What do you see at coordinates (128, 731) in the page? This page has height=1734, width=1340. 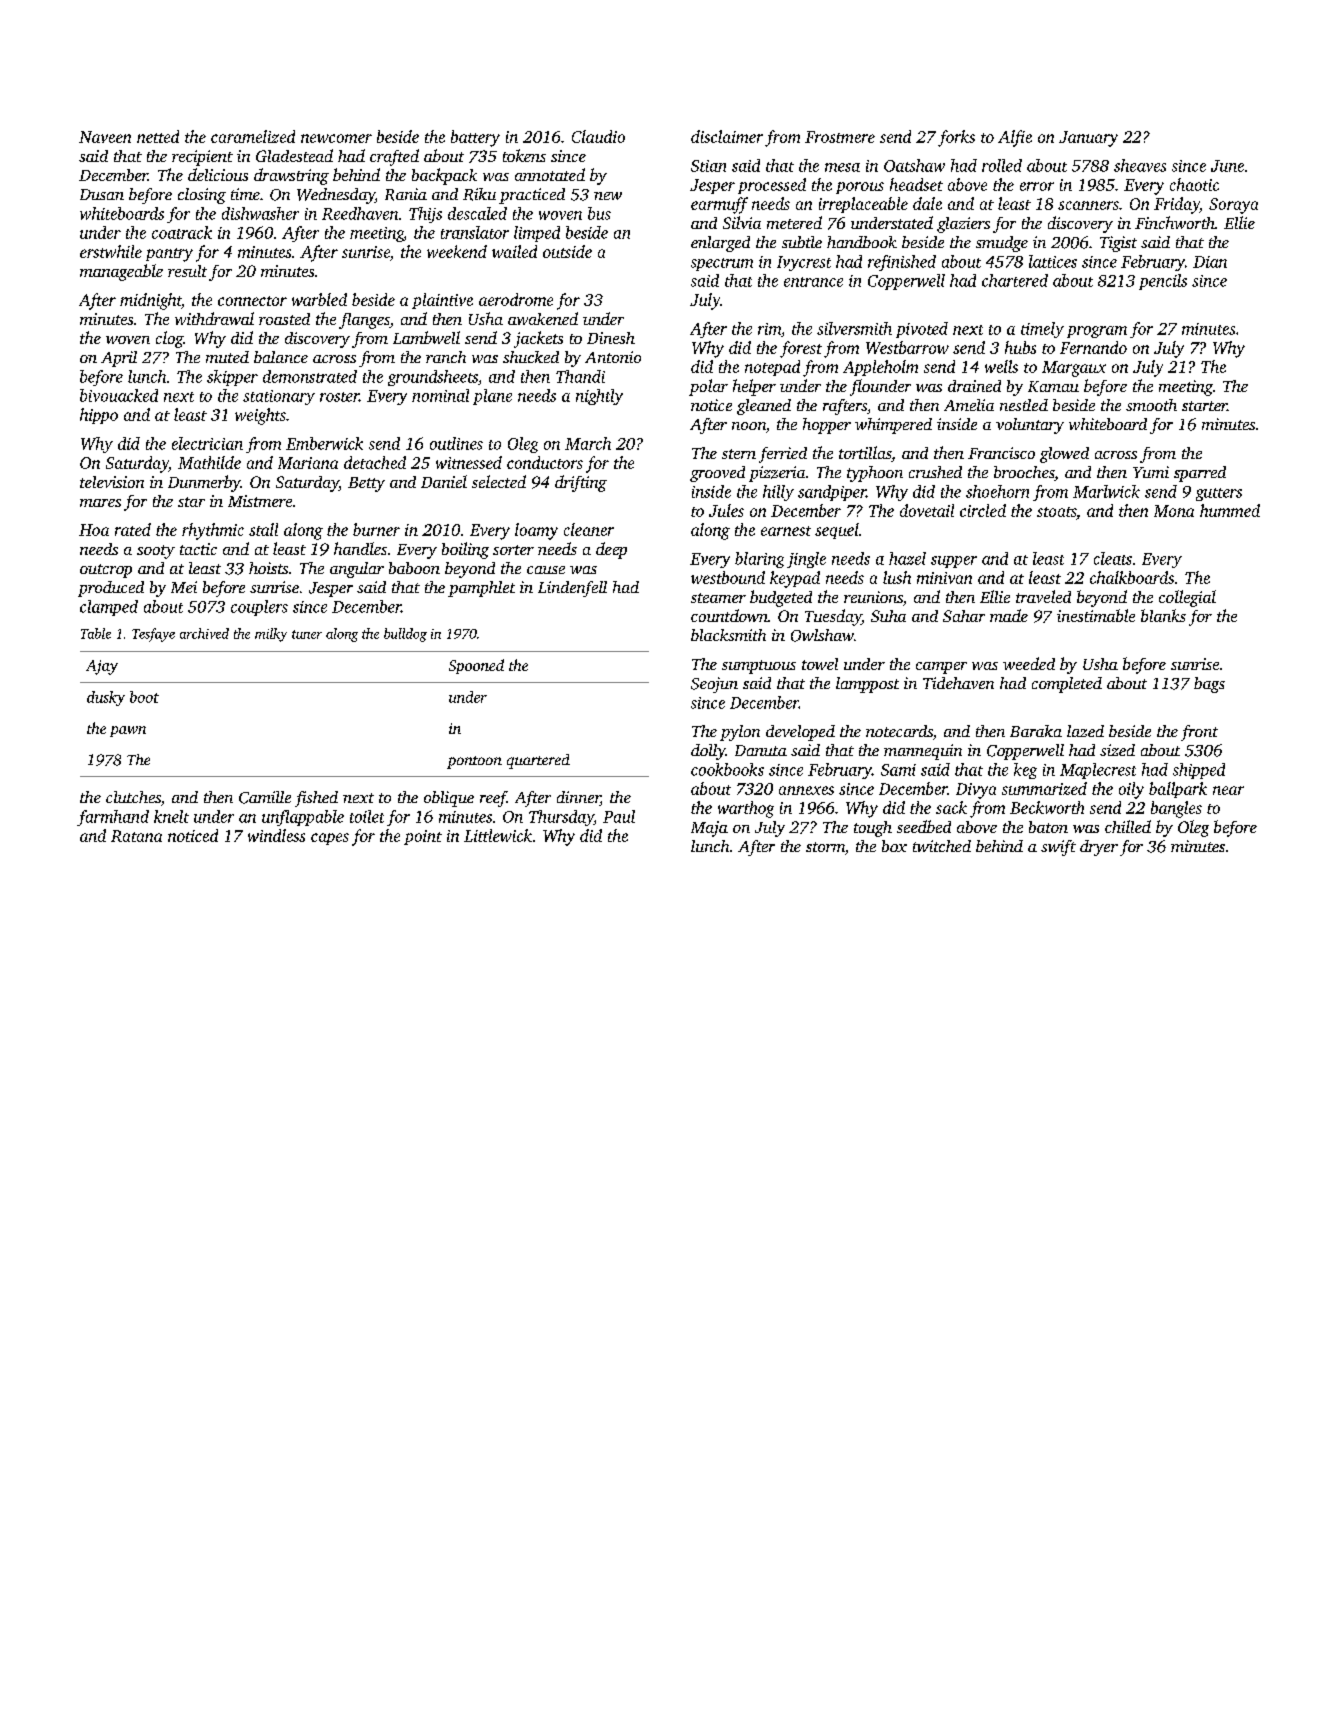 I see `pawn` at bounding box center [128, 731].
